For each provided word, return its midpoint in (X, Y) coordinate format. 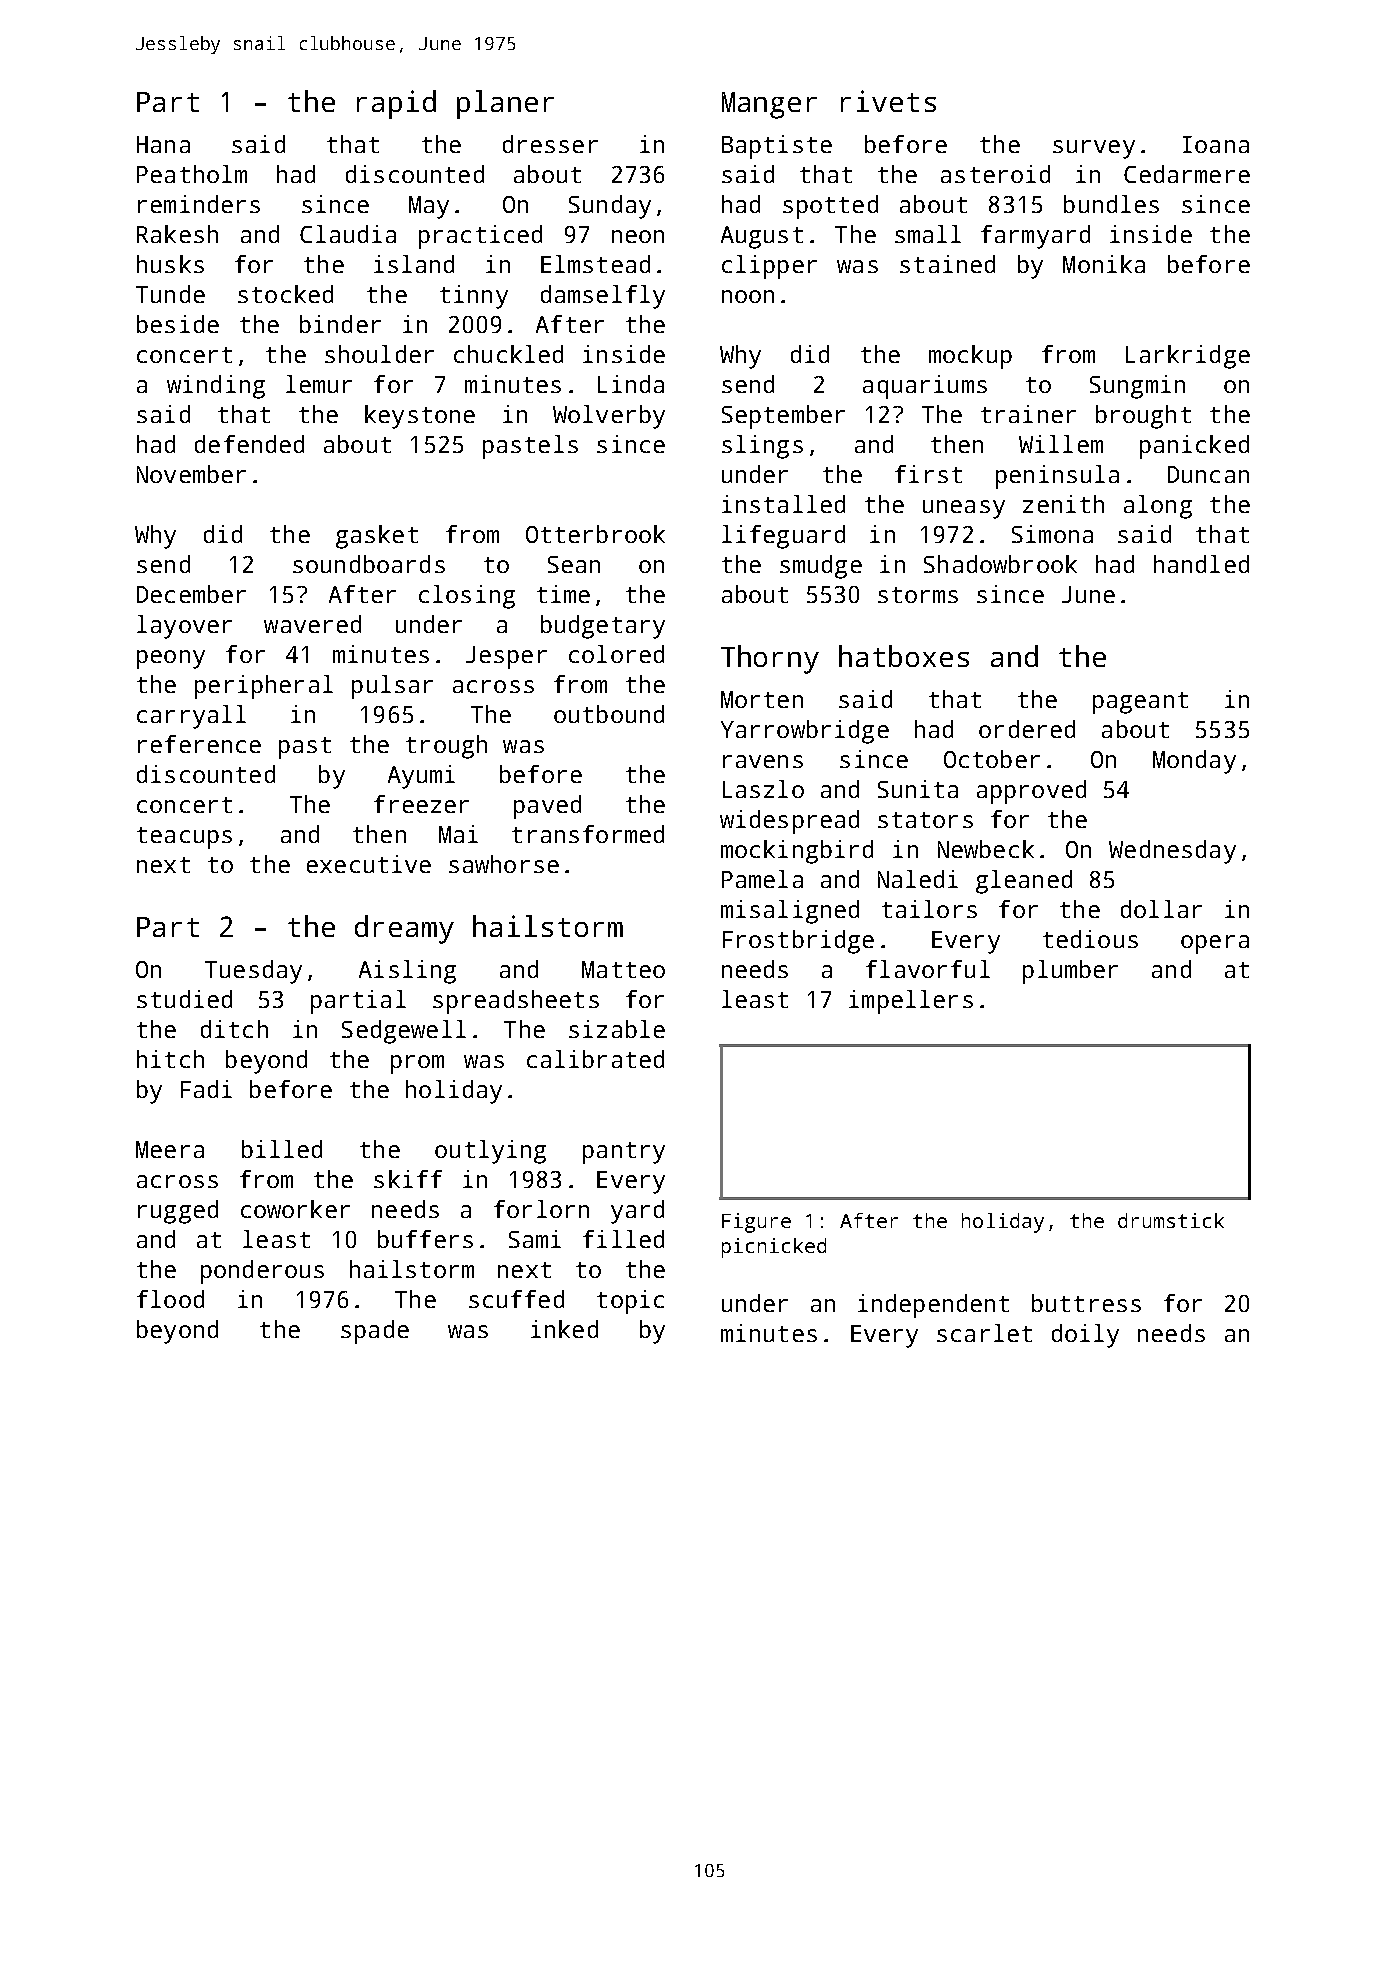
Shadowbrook (1000, 564)
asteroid (995, 174)
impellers (911, 1002)
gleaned (1024, 882)
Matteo (623, 969)
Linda (631, 384)
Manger (769, 105)
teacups (184, 838)
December (191, 594)
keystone (420, 417)
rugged (178, 1212)
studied (184, 999)
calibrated (595, 1059)
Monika (1104, 264)
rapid (396, 104)
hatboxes (904, 656)
